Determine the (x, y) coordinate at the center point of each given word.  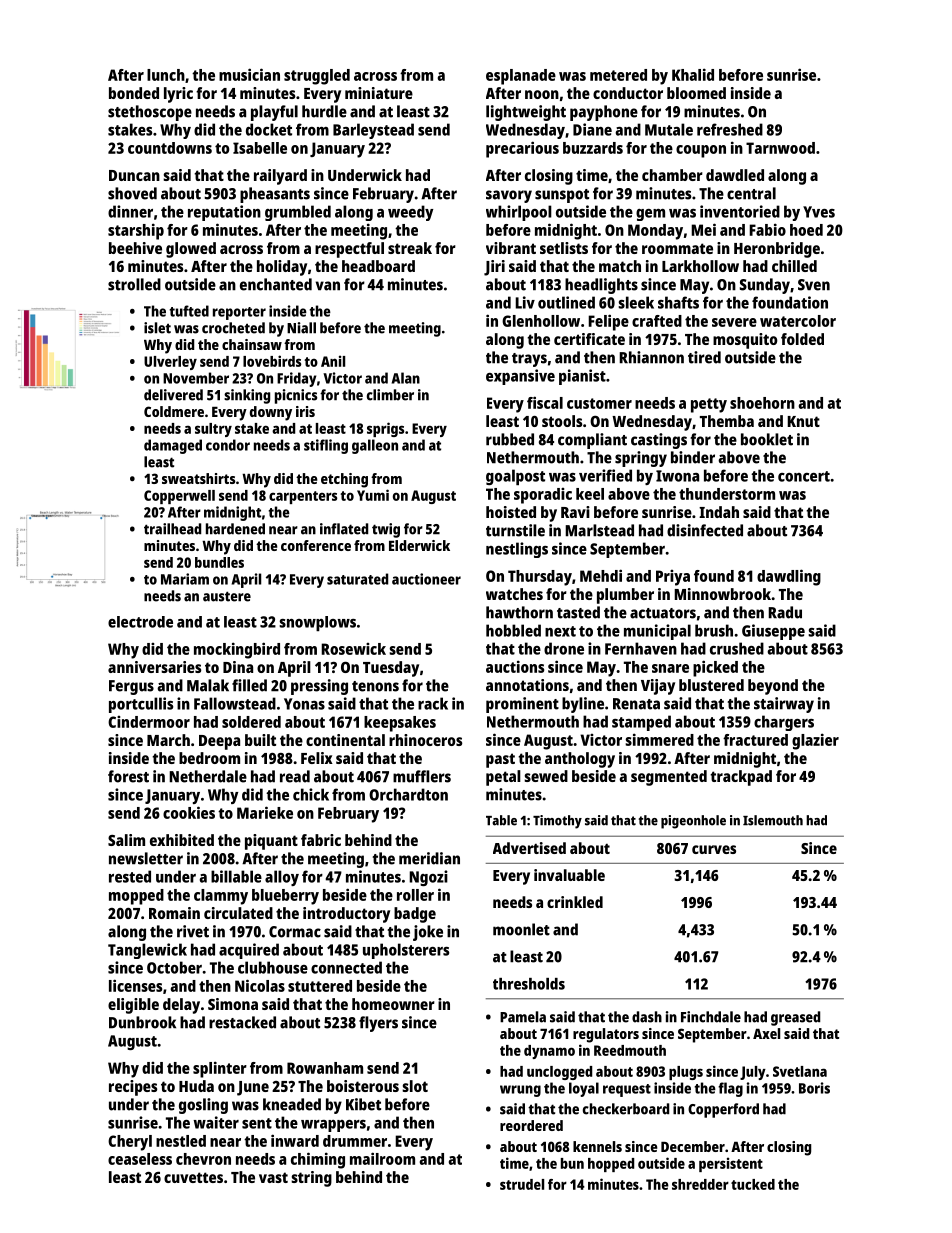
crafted (657, 321)
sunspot (562, 196)
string (311, 1179)
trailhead (172, 529)
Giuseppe (773, 632)
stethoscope (150, 113)
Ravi (575, 512)
